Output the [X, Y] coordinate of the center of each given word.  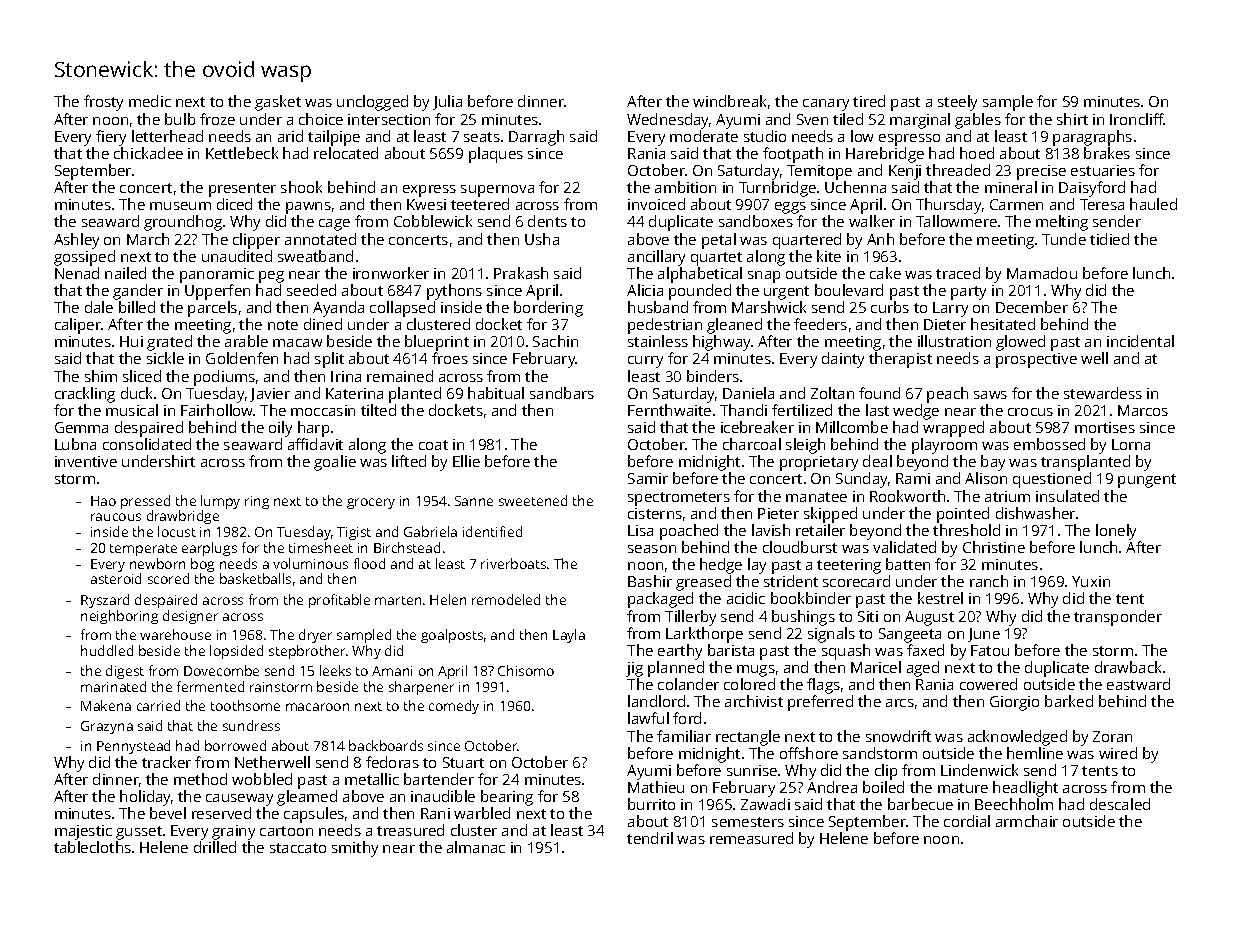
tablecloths [92, 847]
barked [1069, 701]
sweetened [533, 500]
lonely [1116, 532]
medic [150, 101]
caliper [78, 326]
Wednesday [668, 121]
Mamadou [1042, 273]
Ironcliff [1137, 119]
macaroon [317, 707]
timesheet [321, 547]
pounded [700, 292]
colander [688, 684]
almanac [476, 847]
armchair [1027, 821]
